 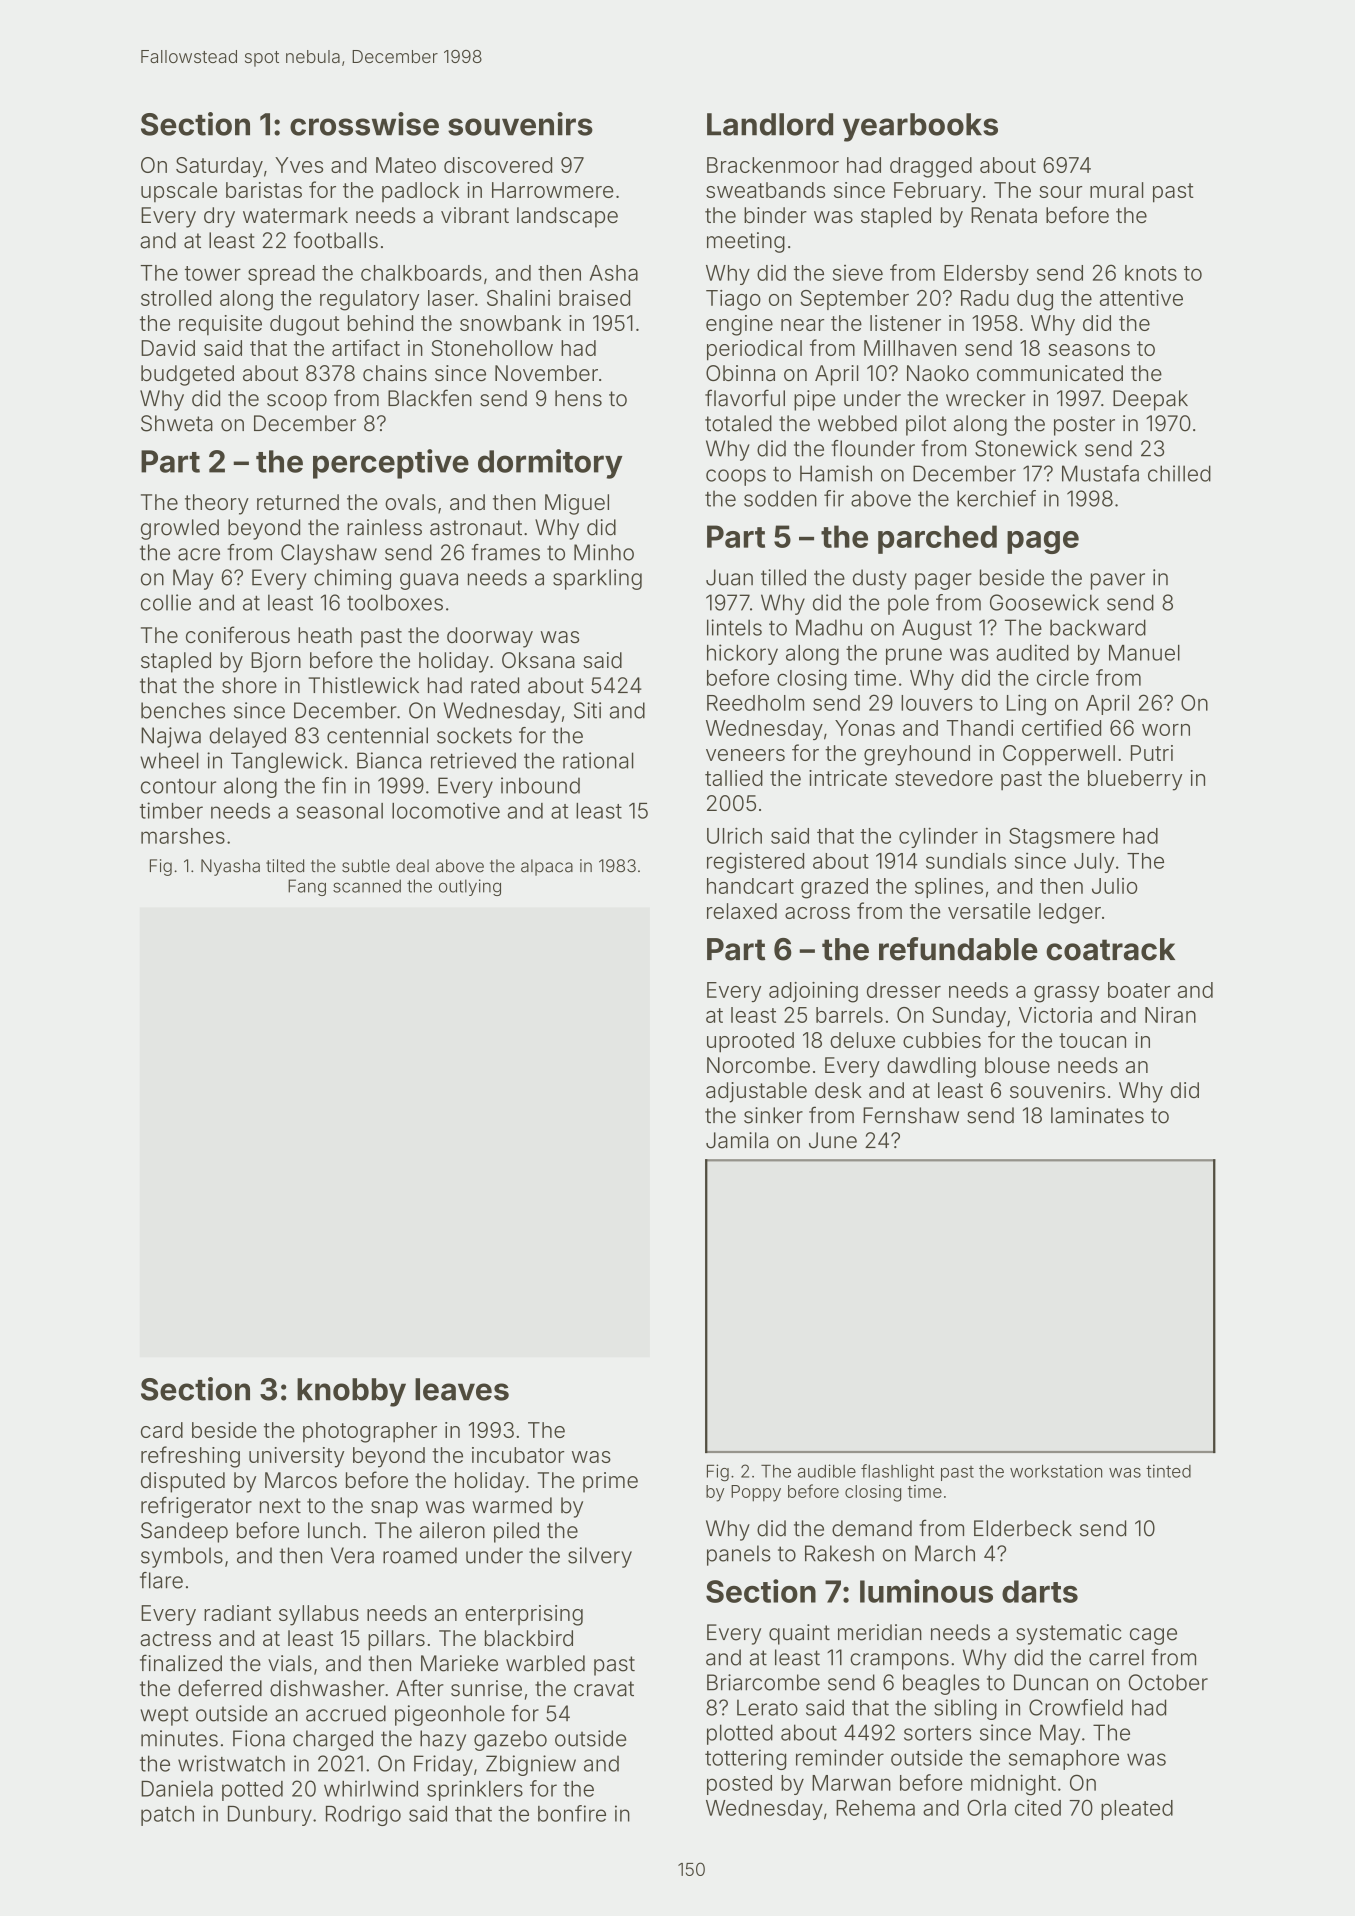 What do you see at coordinates (364, 124) in the image?
I see `crosswise` at bounding box center [364, 124].
